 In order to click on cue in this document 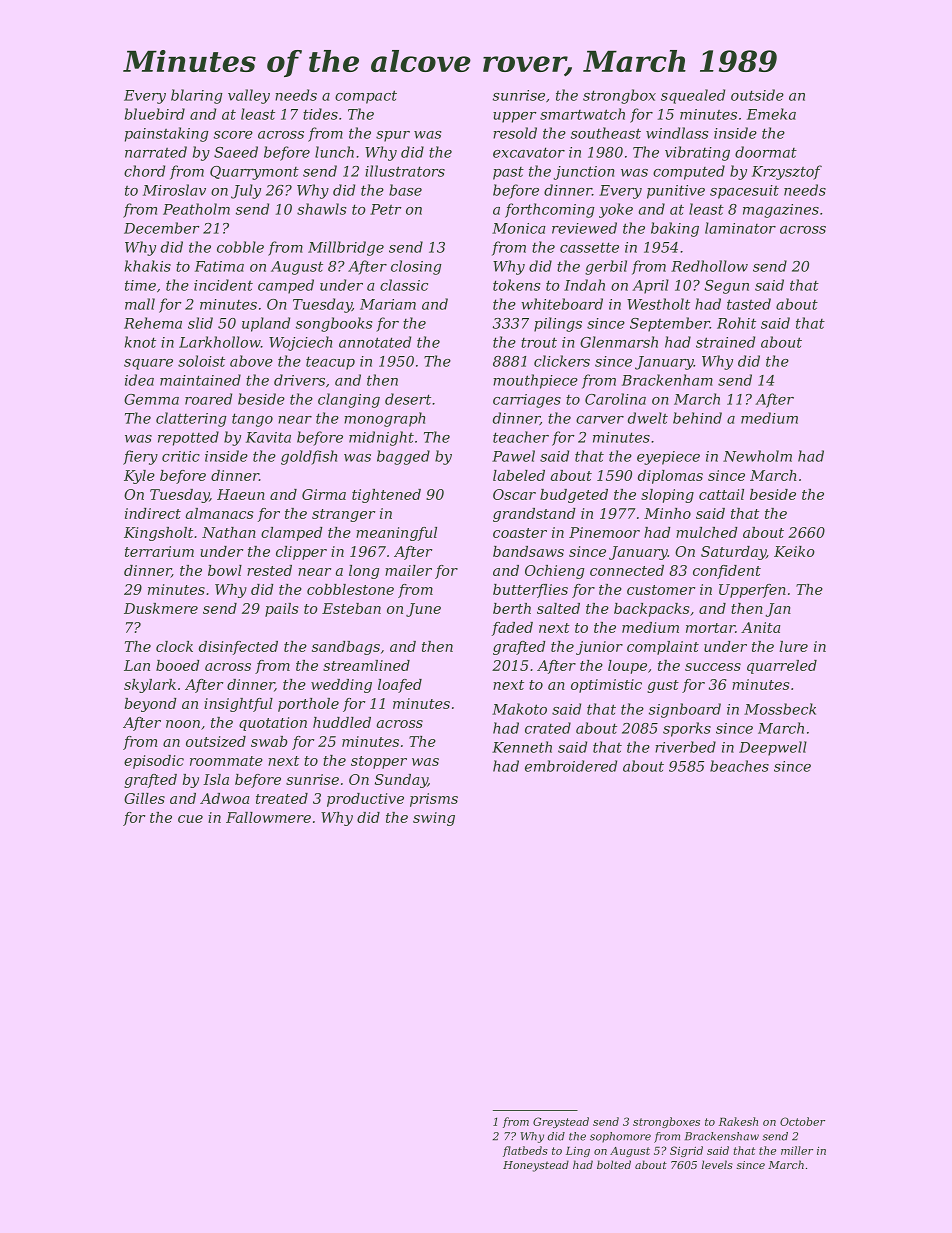, I will do `click(190, 819)`.
